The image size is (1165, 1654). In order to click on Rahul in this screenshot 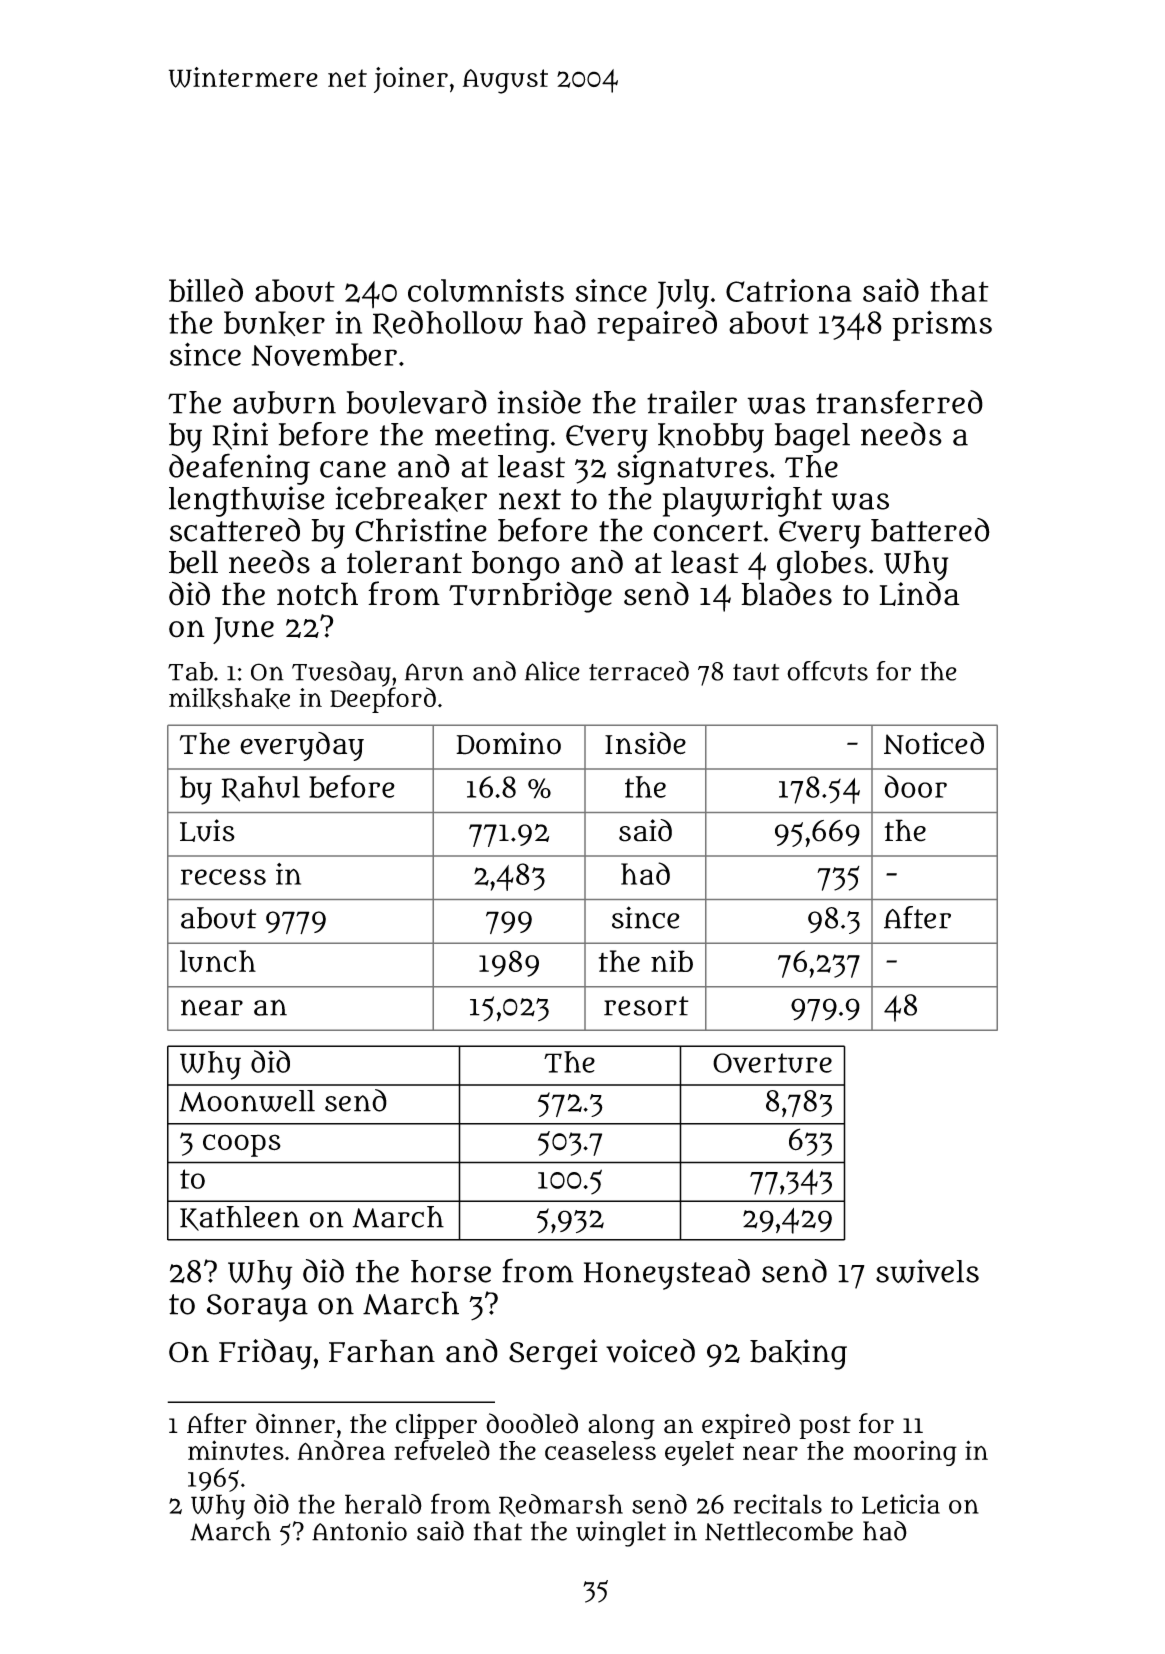, I will do `click(261, 789)`.
